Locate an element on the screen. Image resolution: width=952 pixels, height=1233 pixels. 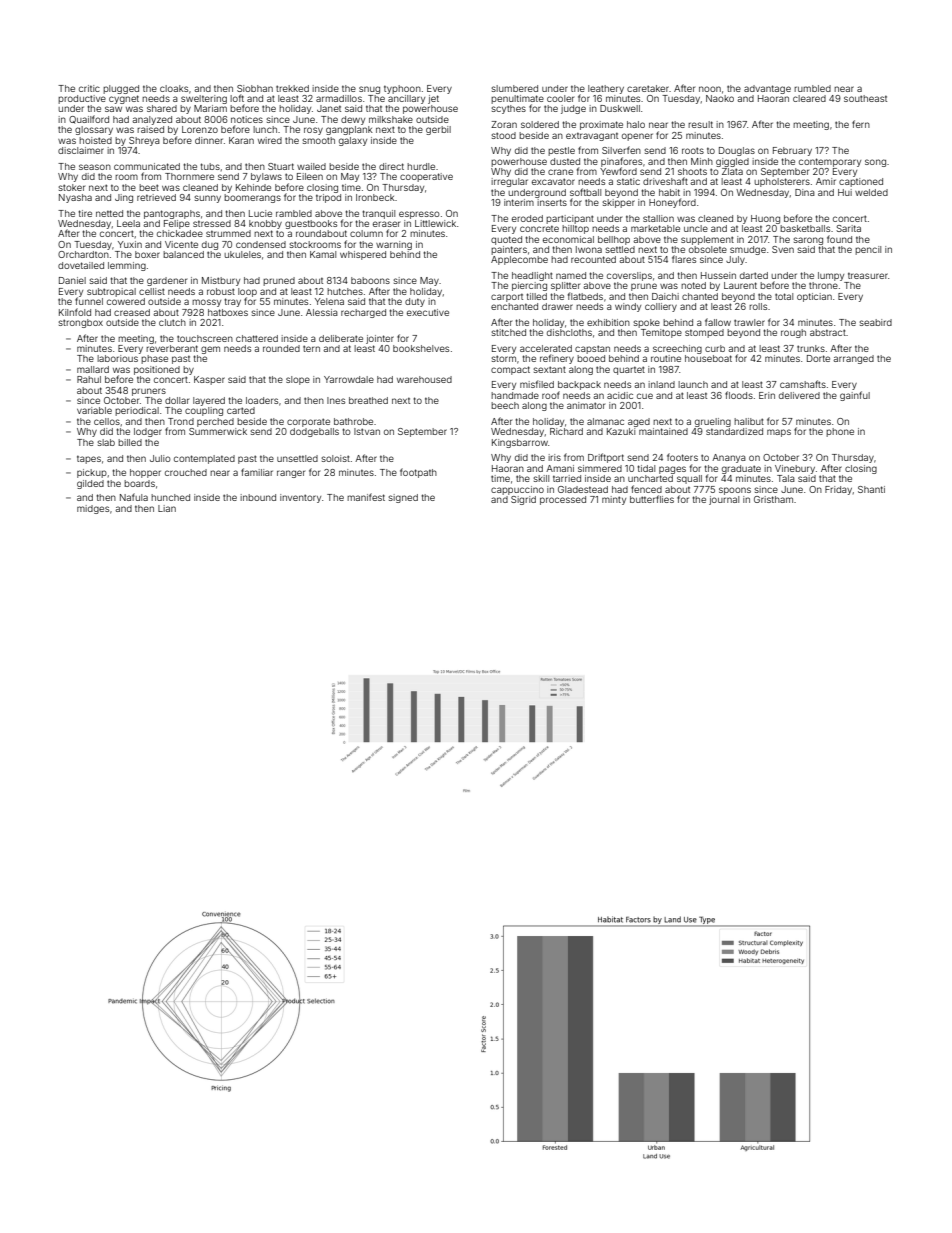
tire is located at coordinates (85, 213).
